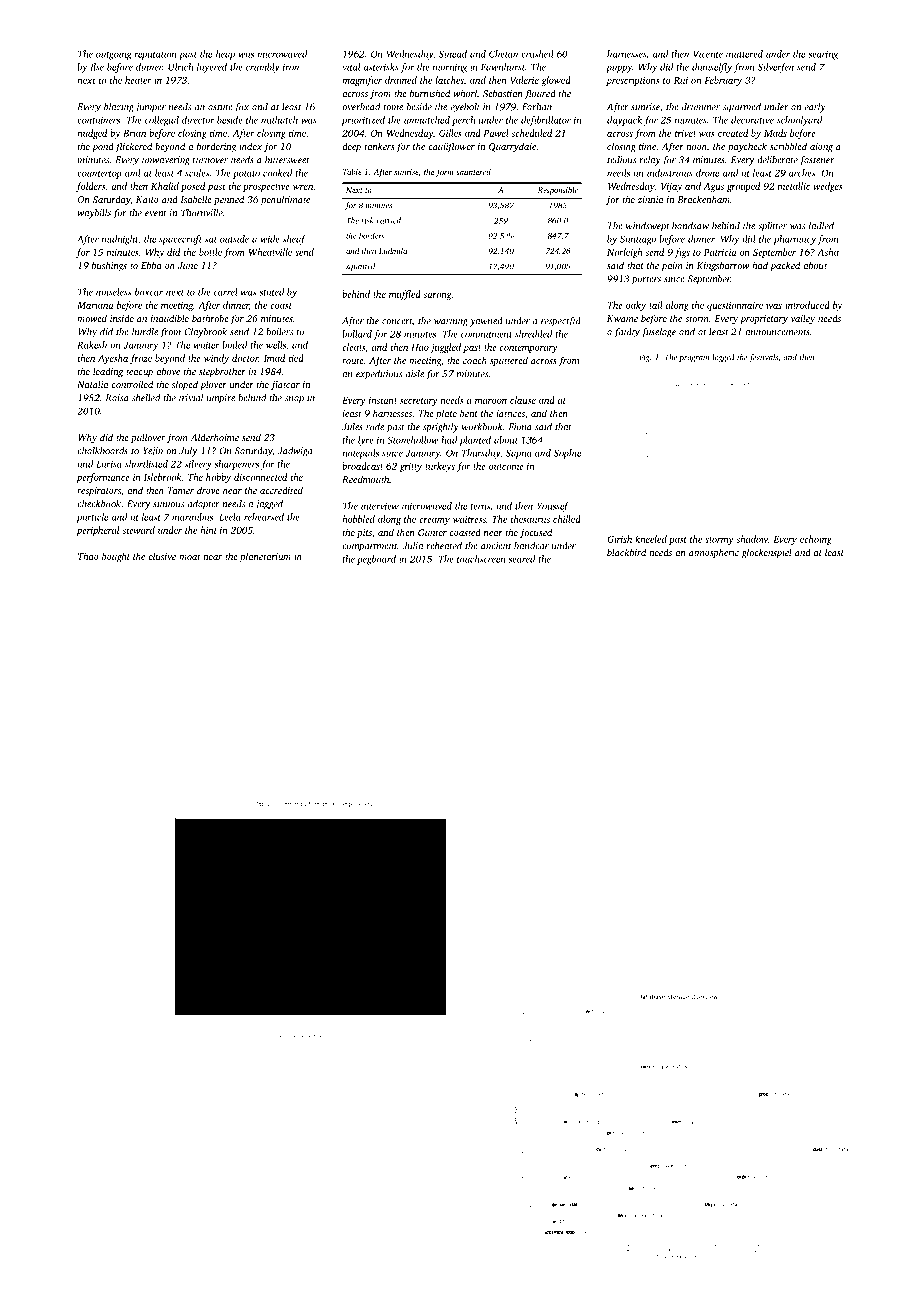 The image size is (924, 1308). What do you see at coordinates (155, 55) in the document?
I see `reputation` at bounding box center [155, 55].
